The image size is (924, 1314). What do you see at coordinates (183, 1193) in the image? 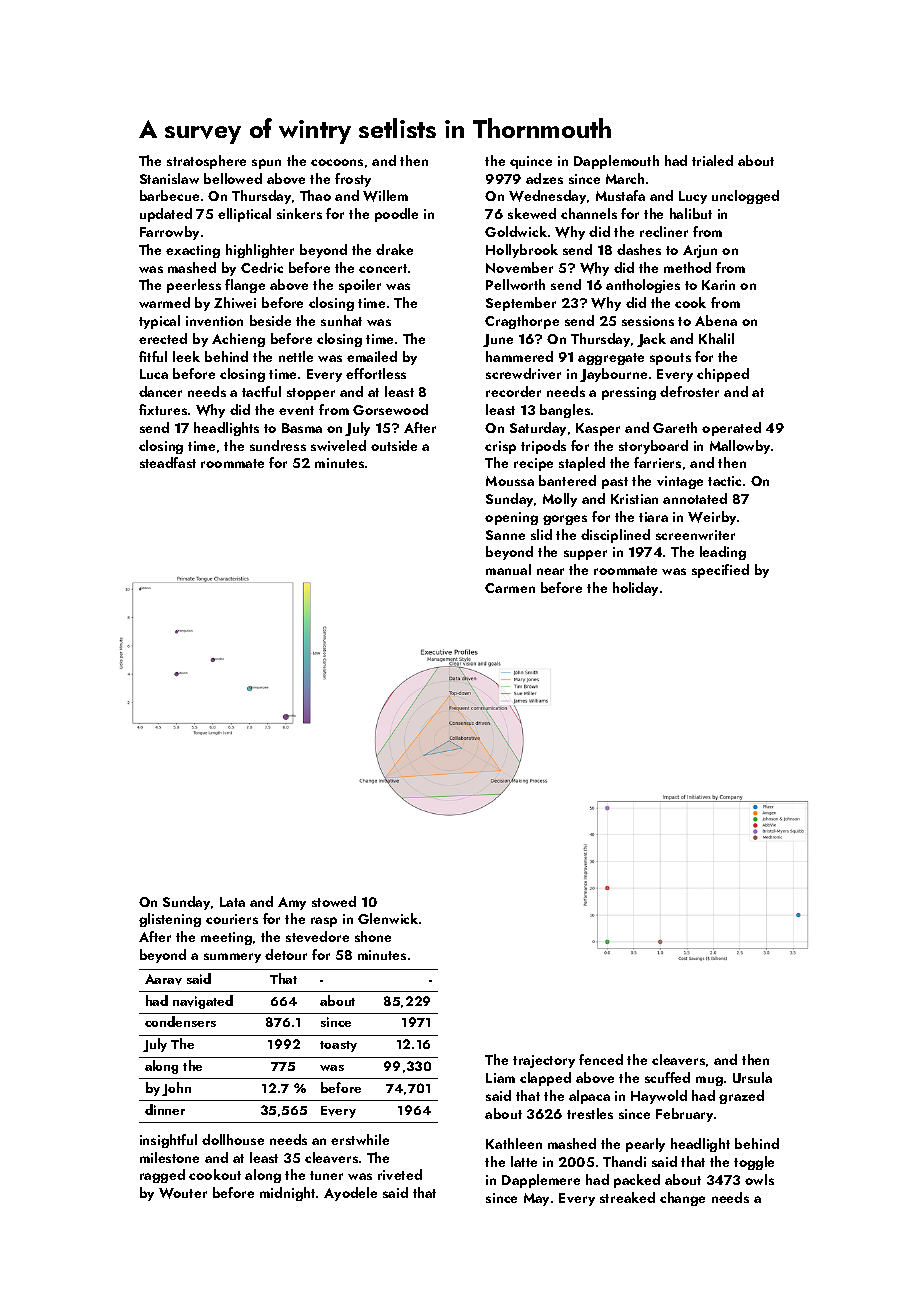
I see `Wouter` at bounding box center [183, 1193].
